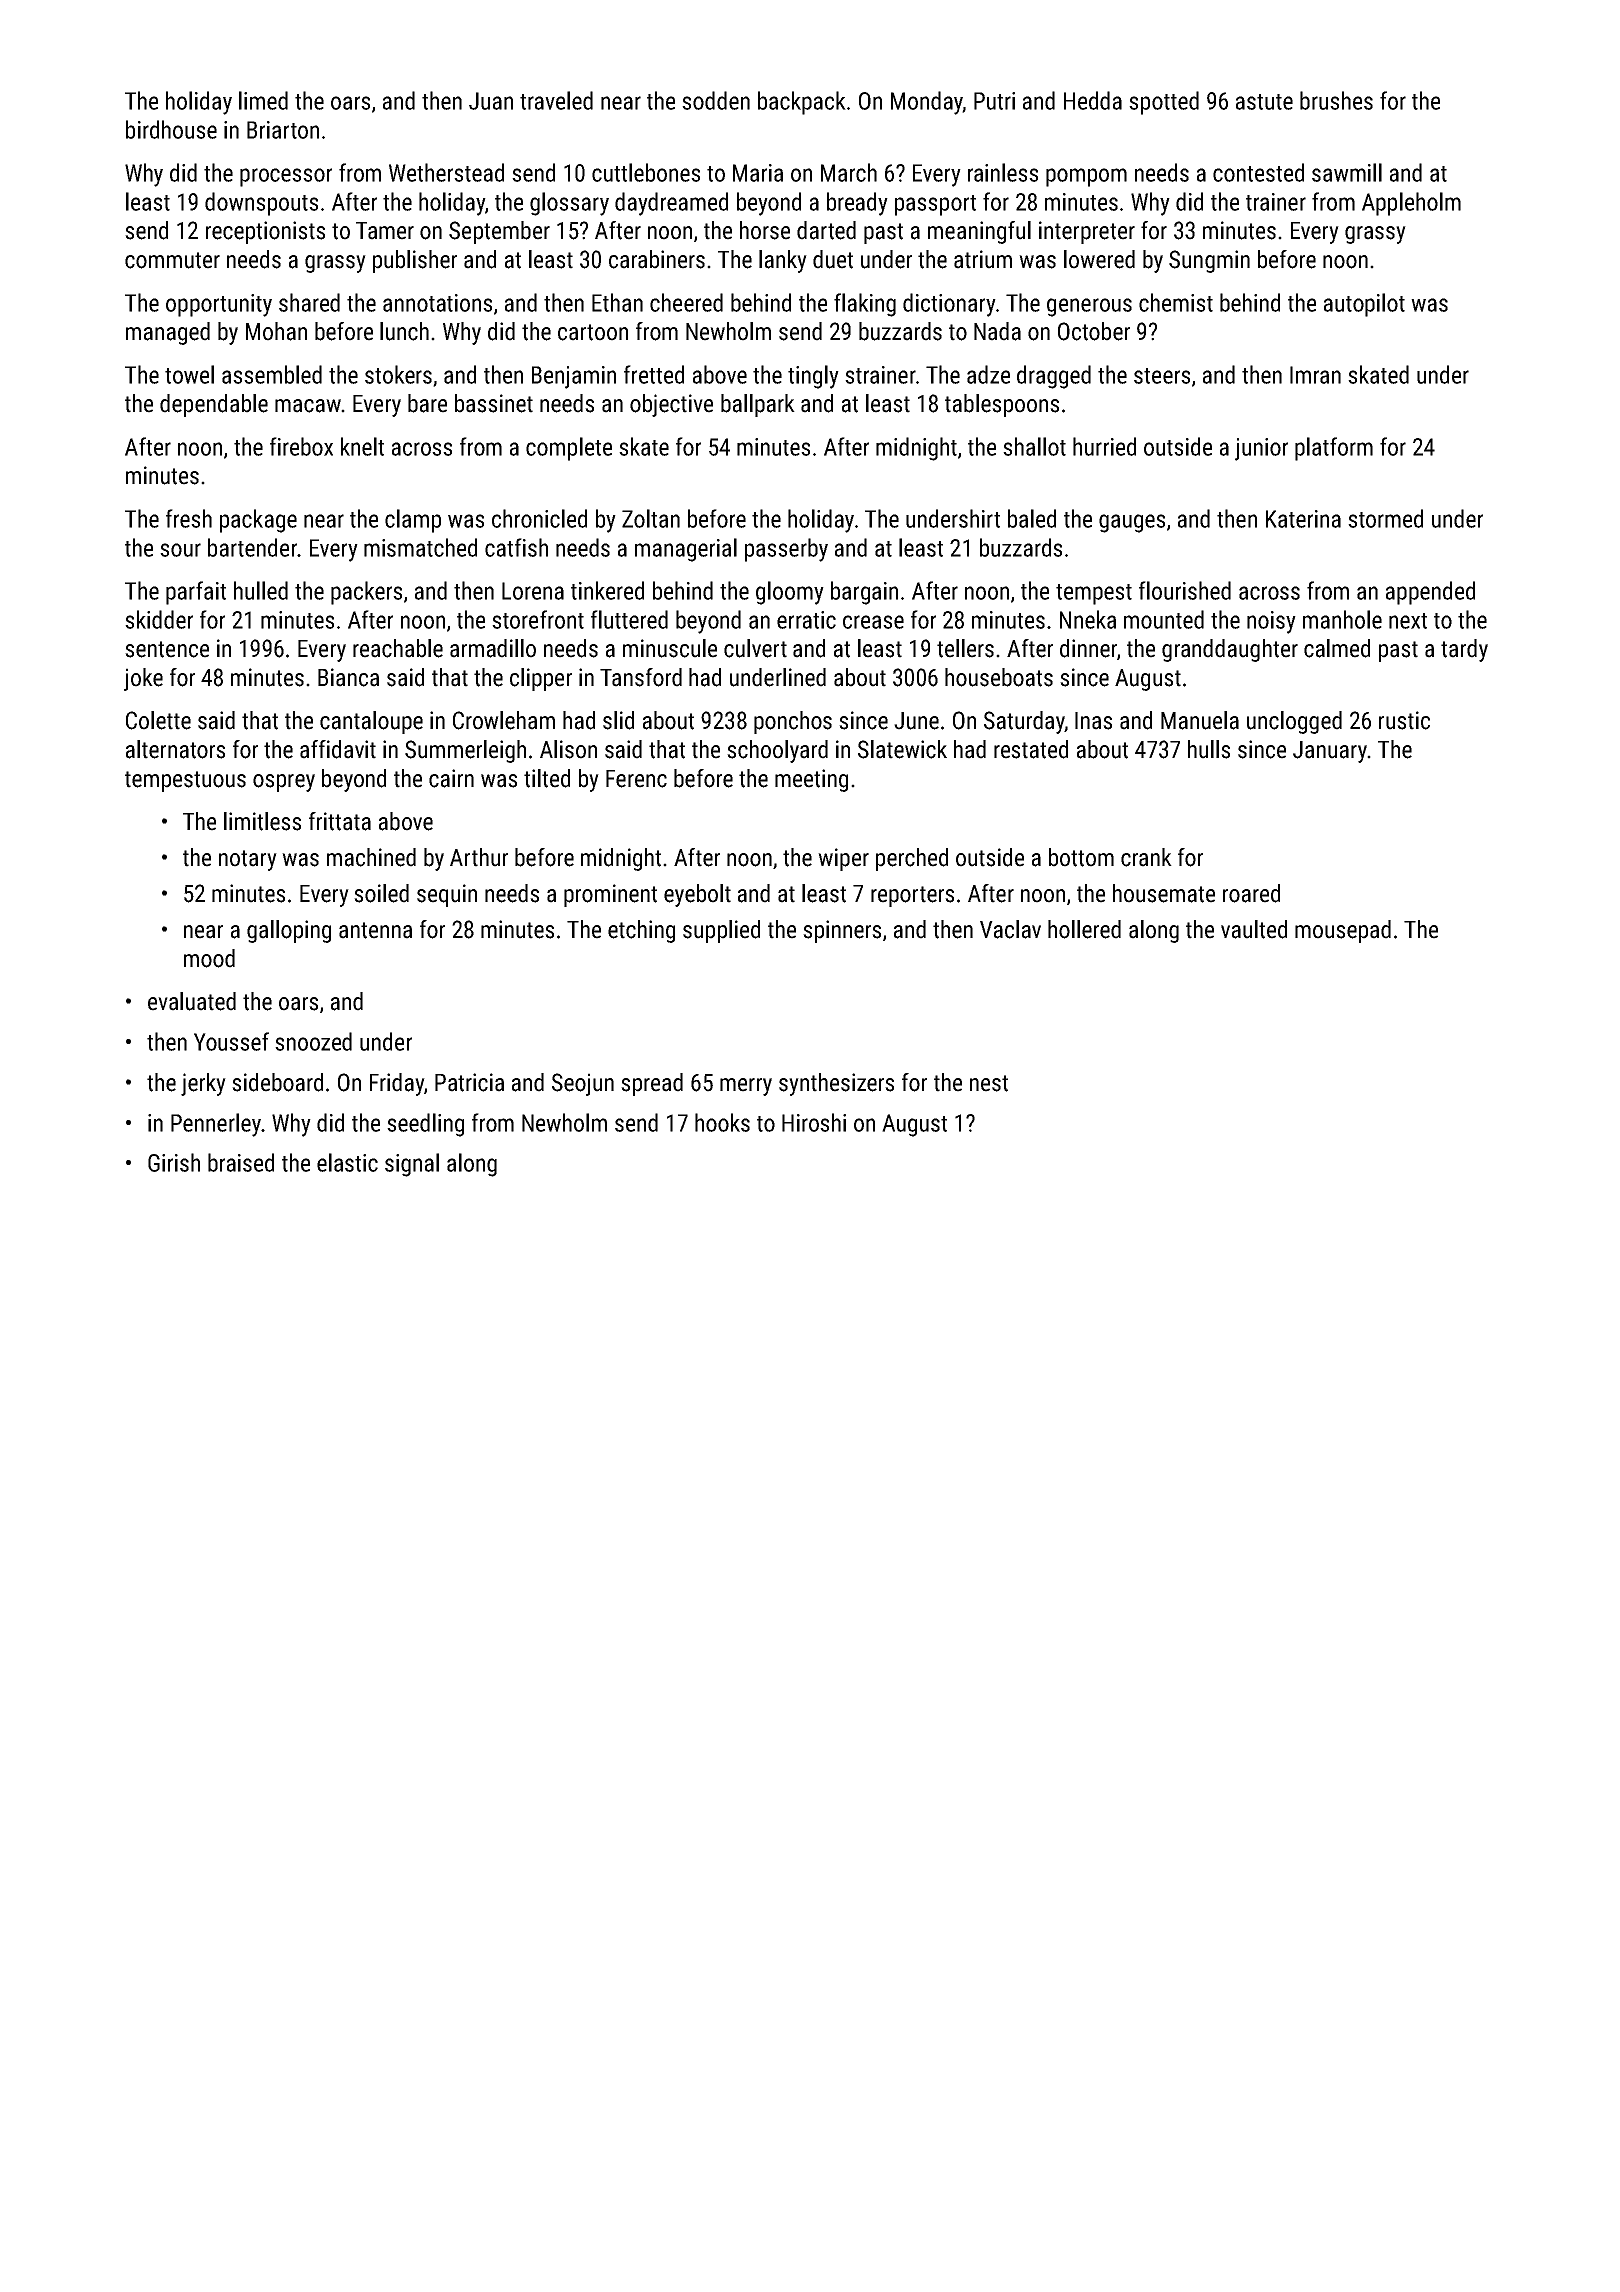 The width and height of the image is (1620, 2292). I want to click on ballpark, so click(758, 405).
